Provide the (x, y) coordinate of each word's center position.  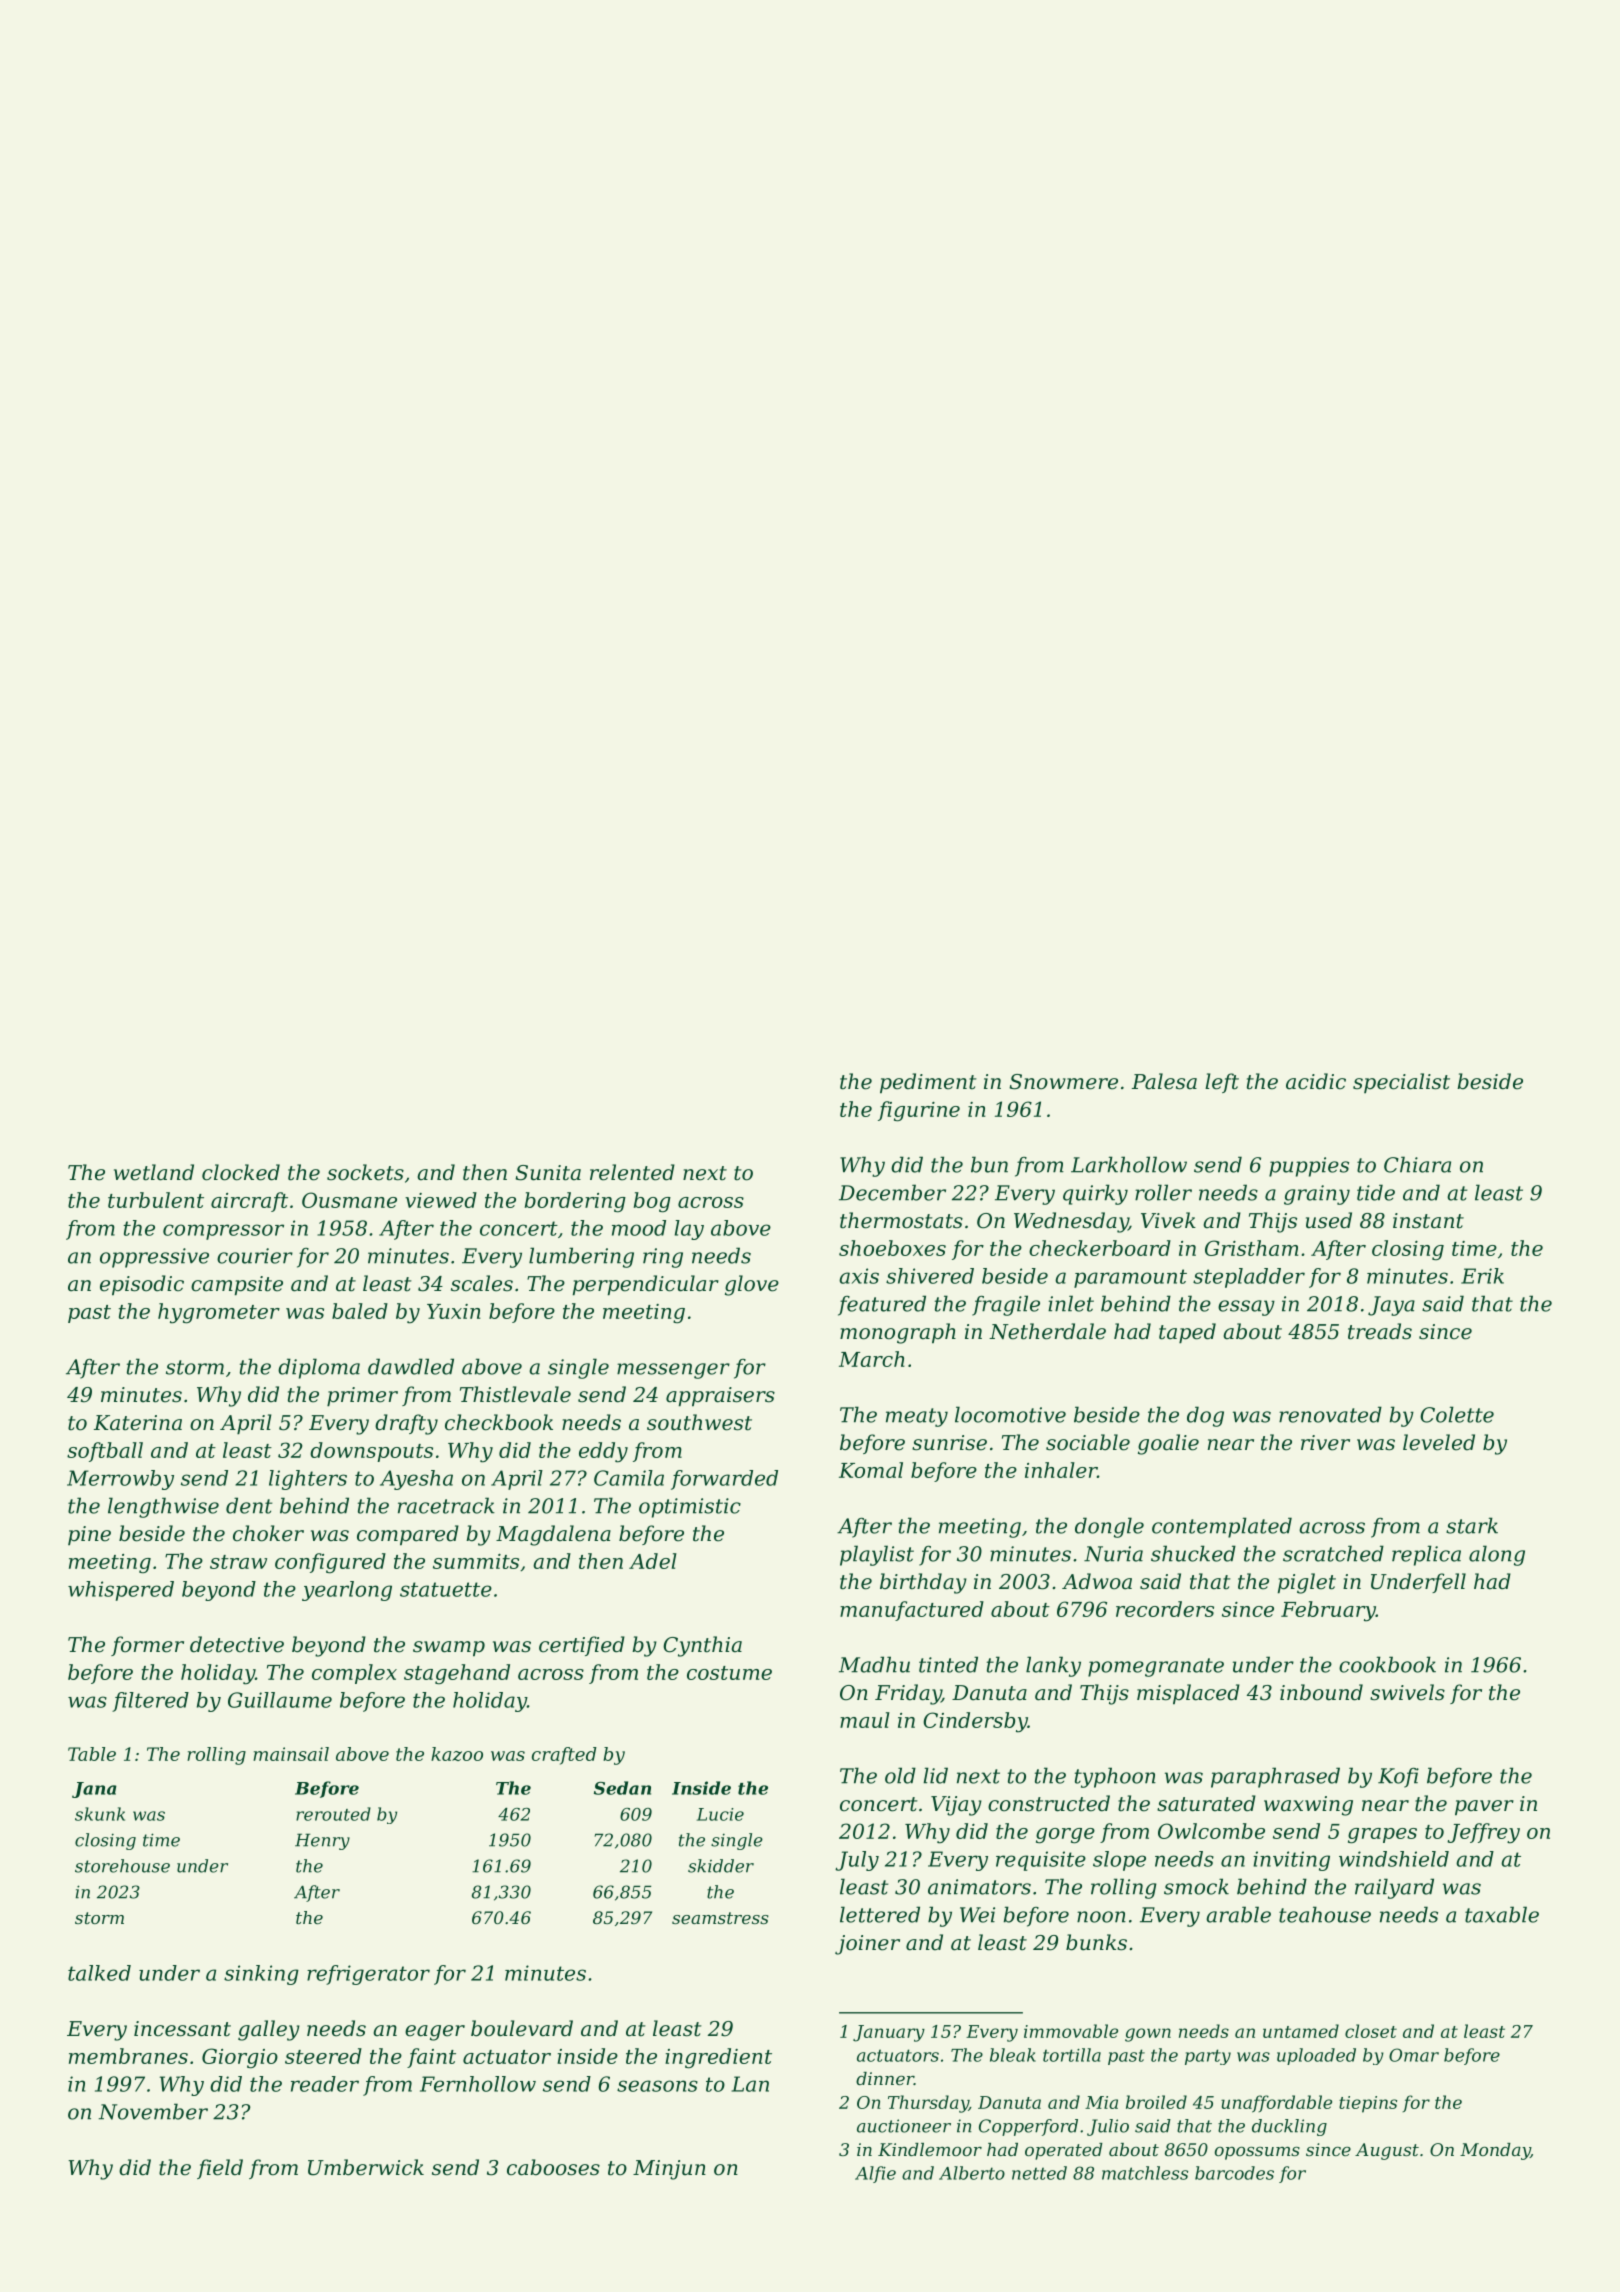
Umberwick (366, 2167)
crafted (564, 1756)
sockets (365, 1172)
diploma (319, 1368)
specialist (1401, 1083)
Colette (1457, 1414)
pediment (928, 1083)
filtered (150, 1702)
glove (752, 1285)
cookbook (1387, 1664)
